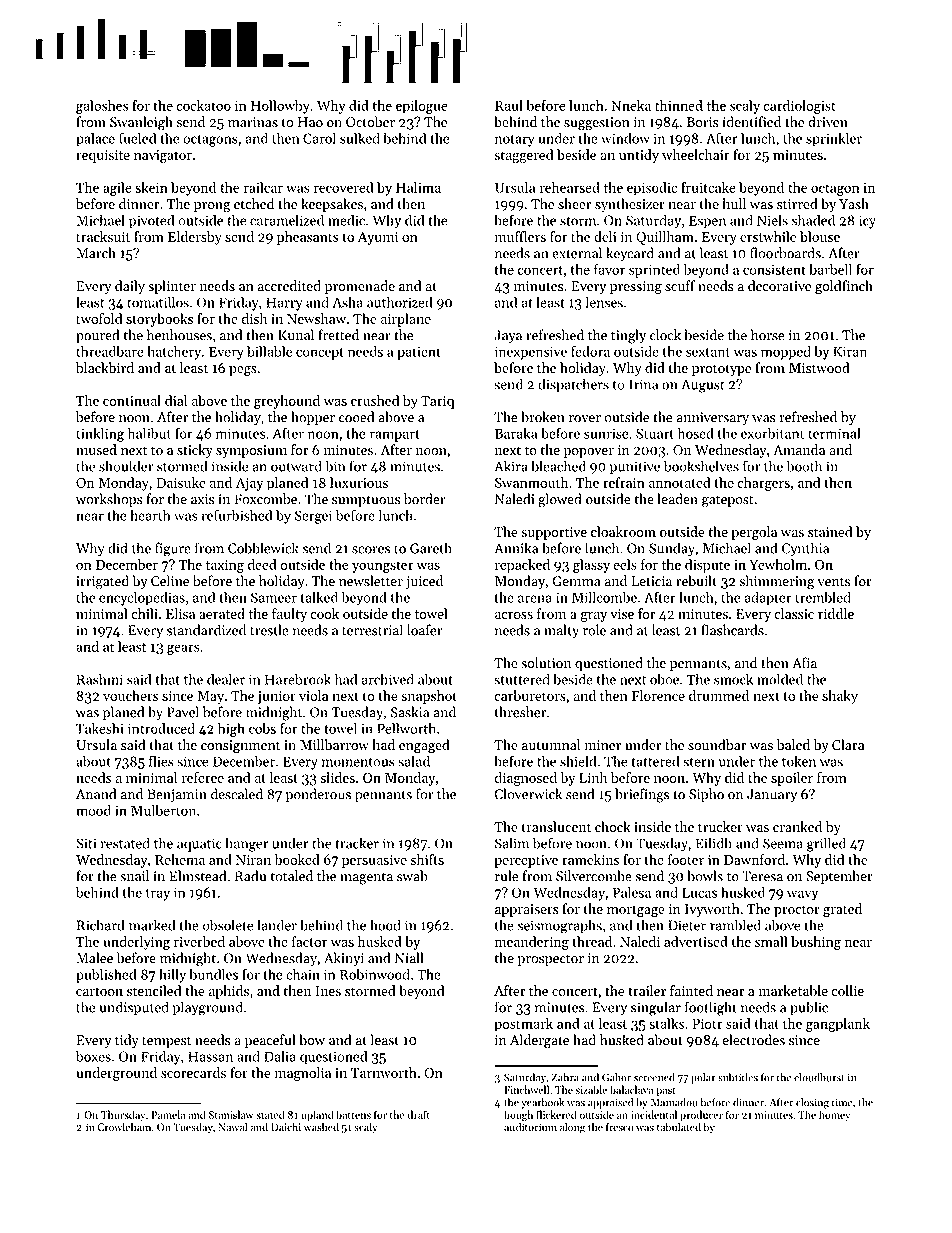 This page has width=952, height=1233. What do you see at coordinates (166, 1042) in the page?
I see `tempest` at bounding box center [166, 1042].
